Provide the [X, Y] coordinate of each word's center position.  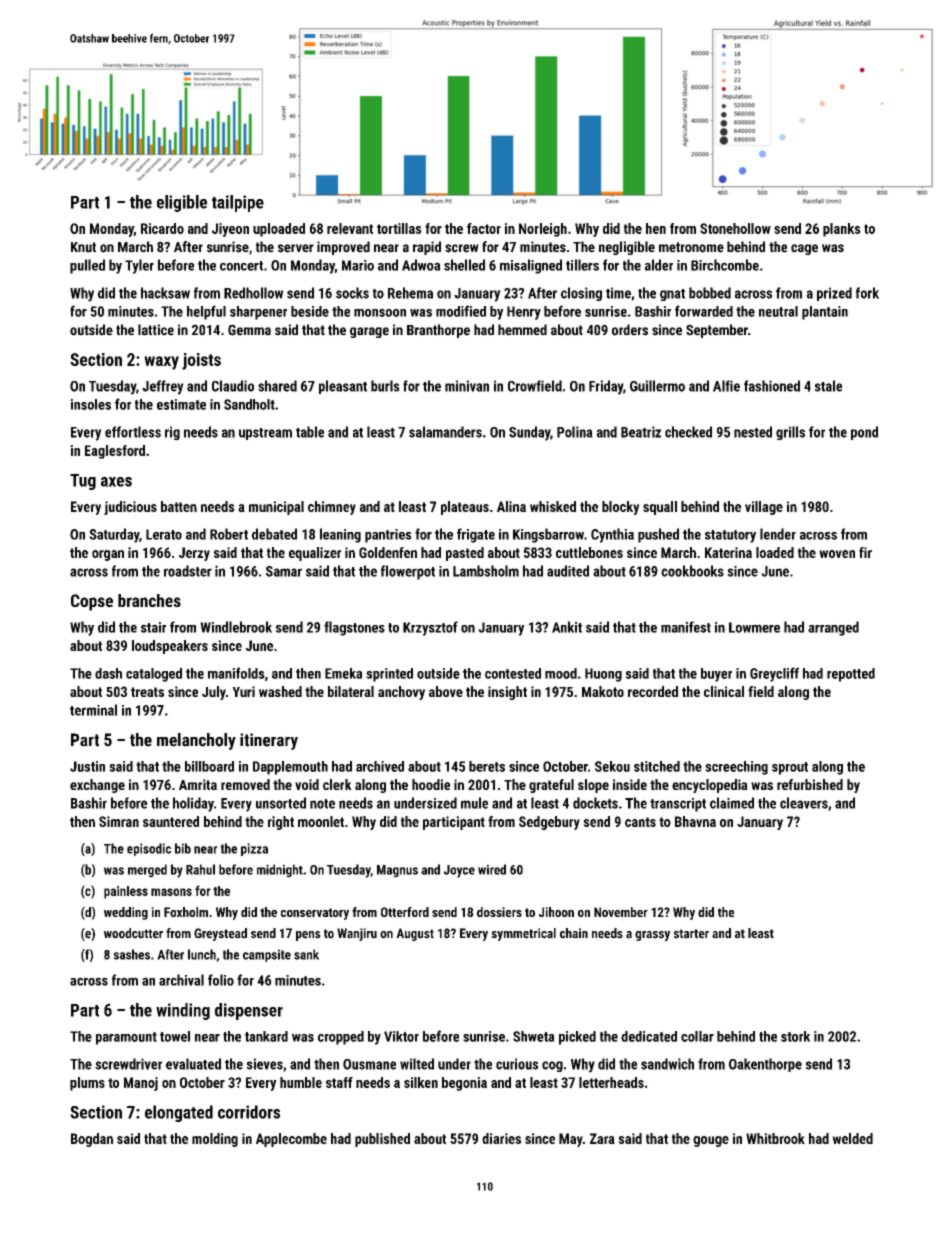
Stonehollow [735, 228]
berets [487, 766]
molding [215, 1140]
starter [691, 934]
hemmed [522, 330]
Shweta [534, 1036]
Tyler [139, 266]
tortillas [399, 228]
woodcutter [133, 933]
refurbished [810, 784]
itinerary [269, 741]
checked [688, 432]
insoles [90, 404]
